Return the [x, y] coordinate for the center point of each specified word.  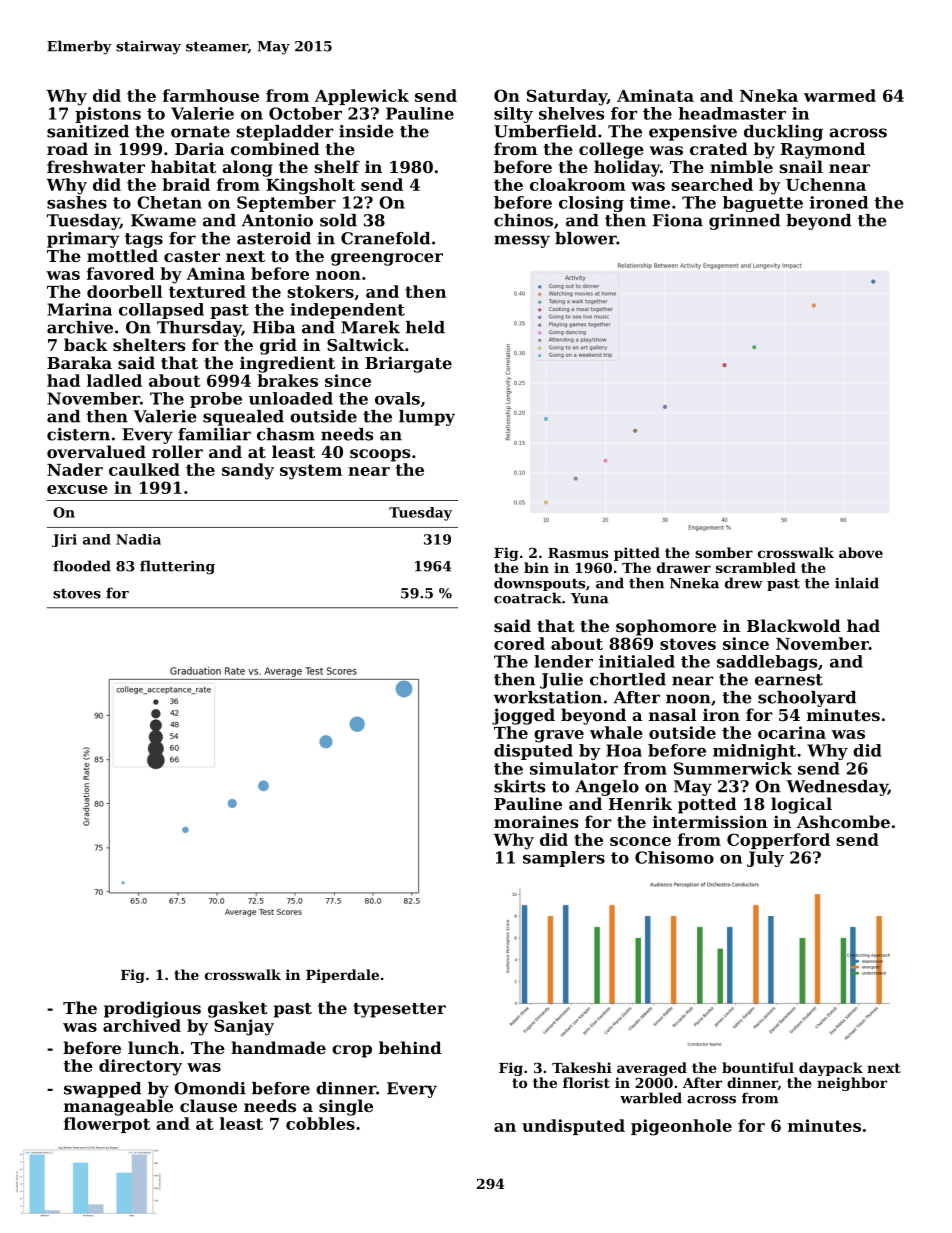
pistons [108, 115]
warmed [840, 95]
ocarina [792, 732]
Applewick [362, 97]
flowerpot [107, 1125]
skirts [519, 786]
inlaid [857, 583]
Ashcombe [843, 821]
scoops [380, 455]
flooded [82, 566]
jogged [523, 716]
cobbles [320, 1123]
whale [616, 732]
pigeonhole [681, 1127]
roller [177, 451]
